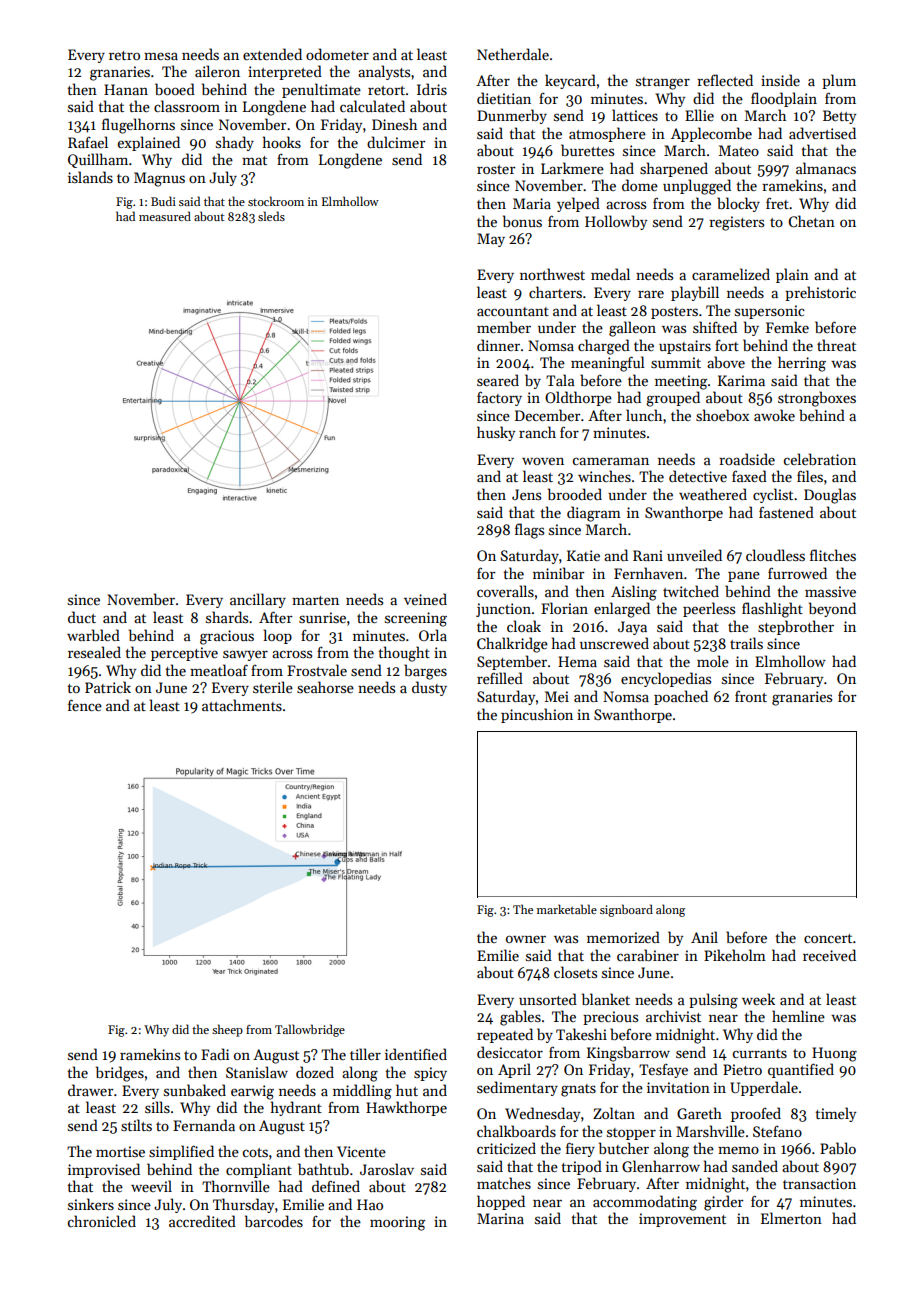 The width and height of the image is (924, 1308). I want to click on duct, so click(82, 617).
